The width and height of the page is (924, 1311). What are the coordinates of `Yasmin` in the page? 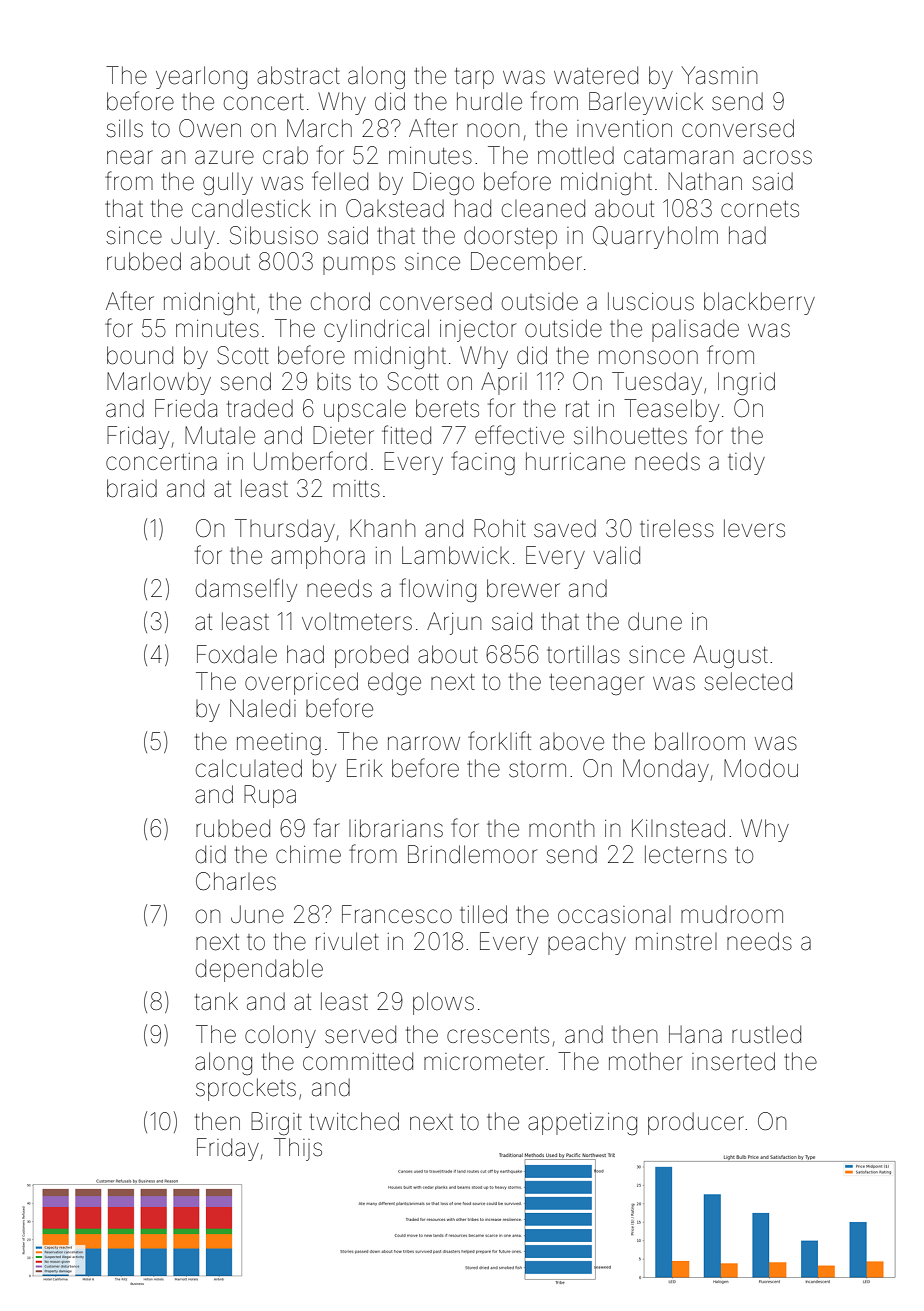 It's located at (719, 75).
